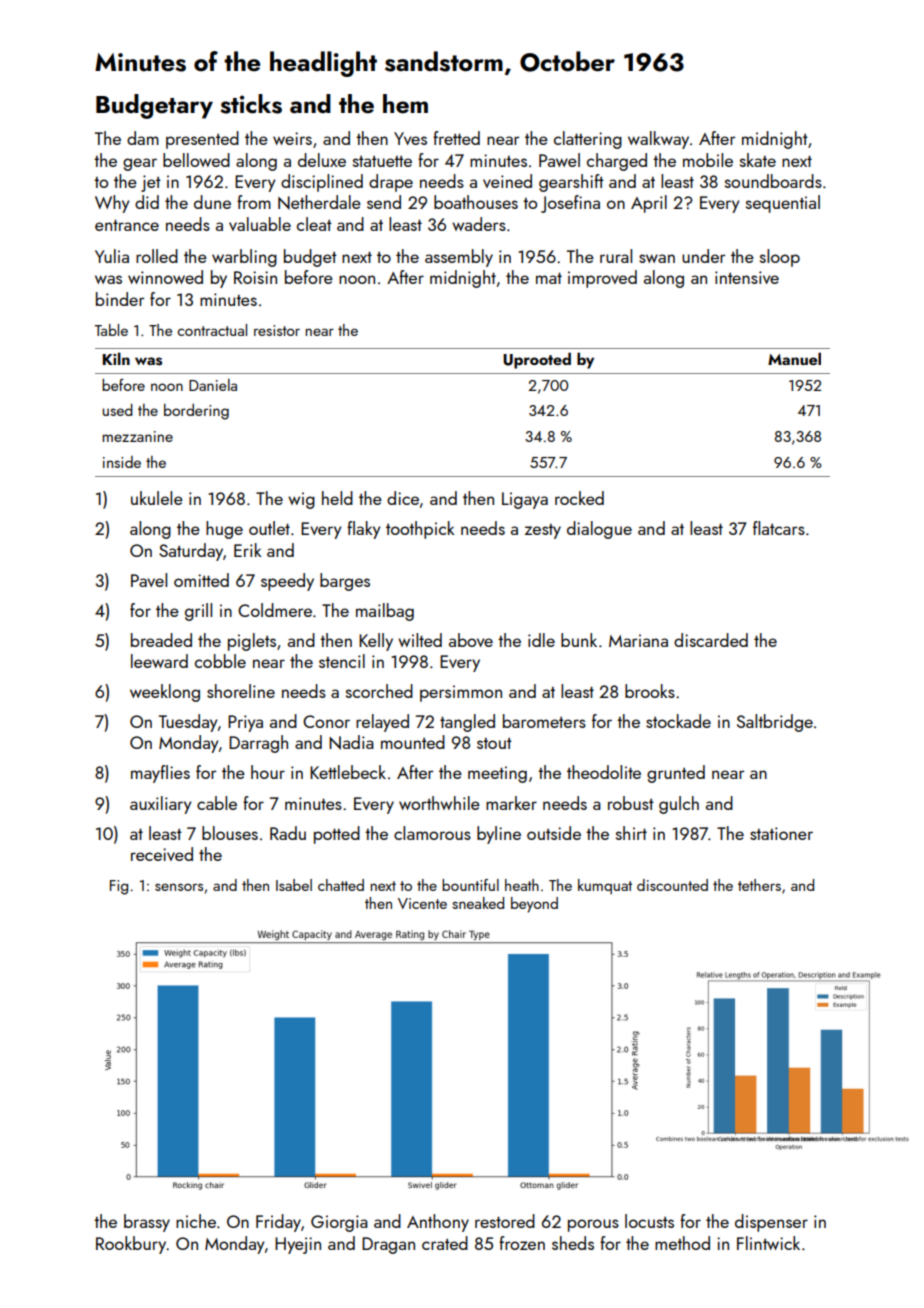 The height and width of the screenshot is (1308, 924). Describe the element at coordinates (559, 160) in the screenshot. I see `Pawel` at that location.
